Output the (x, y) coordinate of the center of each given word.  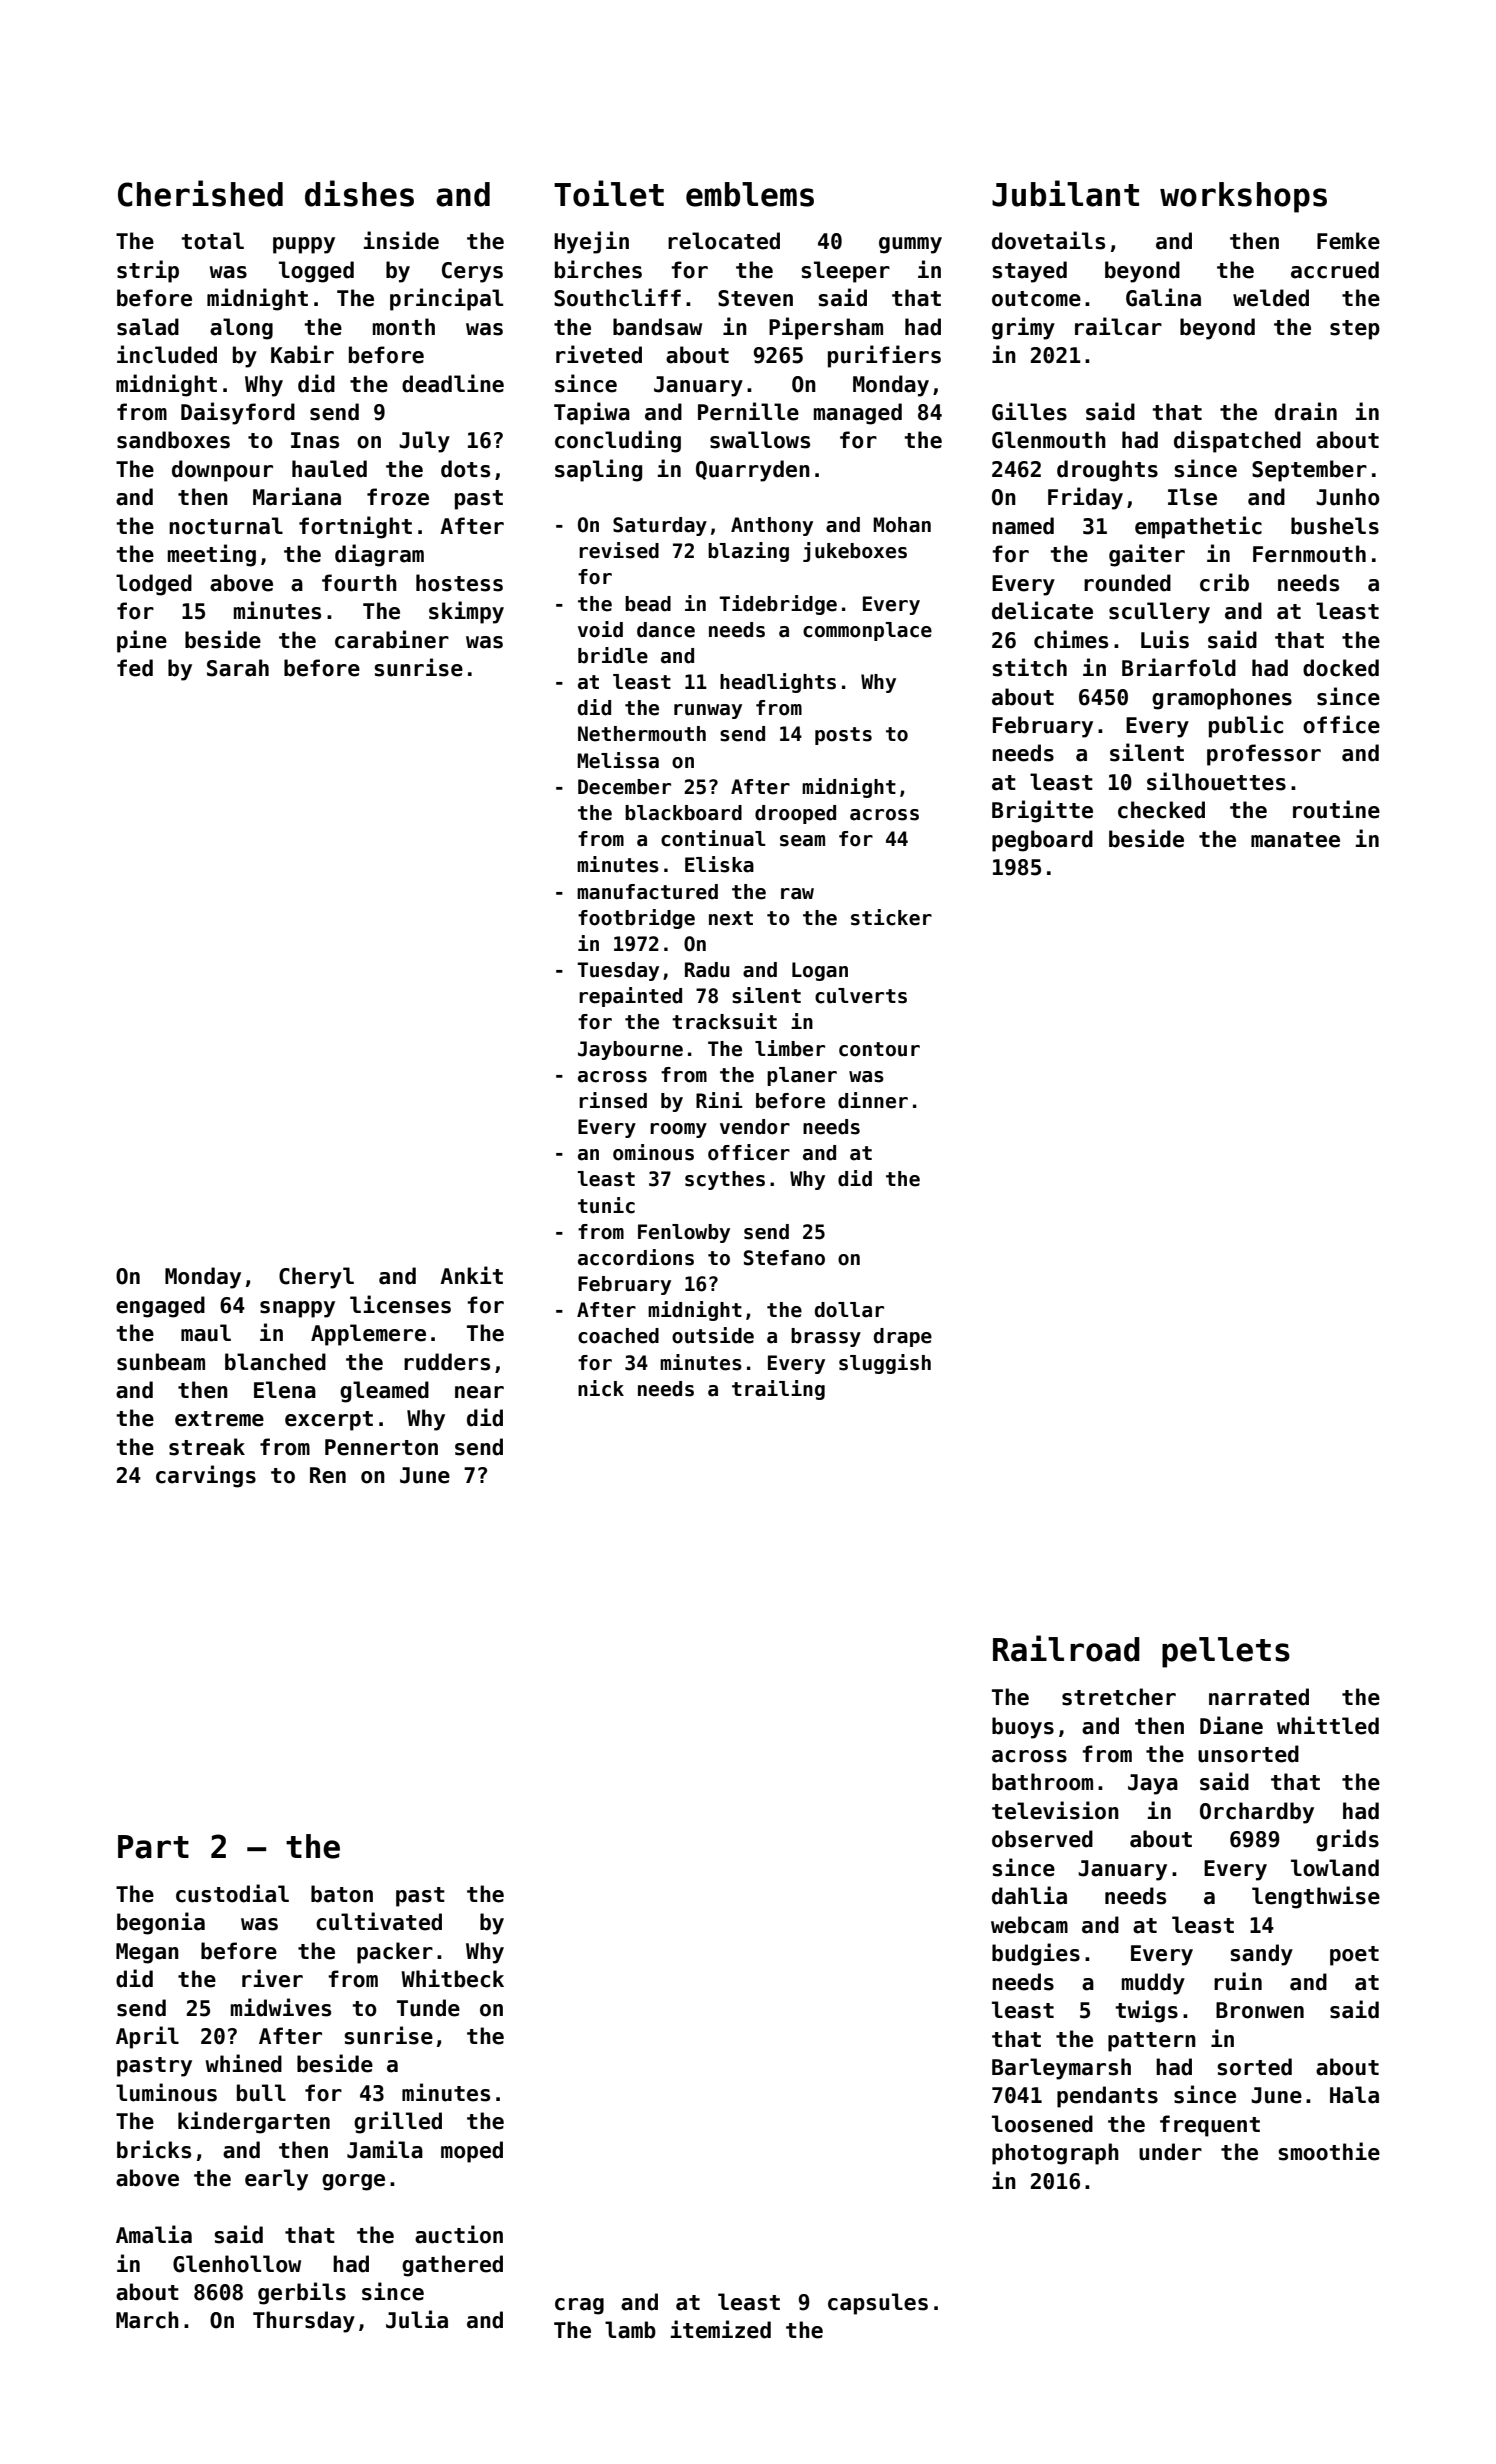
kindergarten (254, 2122)
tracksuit (724, 1021)
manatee (1295, 840)
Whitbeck (452, 1978)
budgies (1036, 1954)
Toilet (609, 193)
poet (1354, 1956)
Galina (1163, 297)
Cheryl (316, 1278)
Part (153, 1847)
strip (148, 271)
